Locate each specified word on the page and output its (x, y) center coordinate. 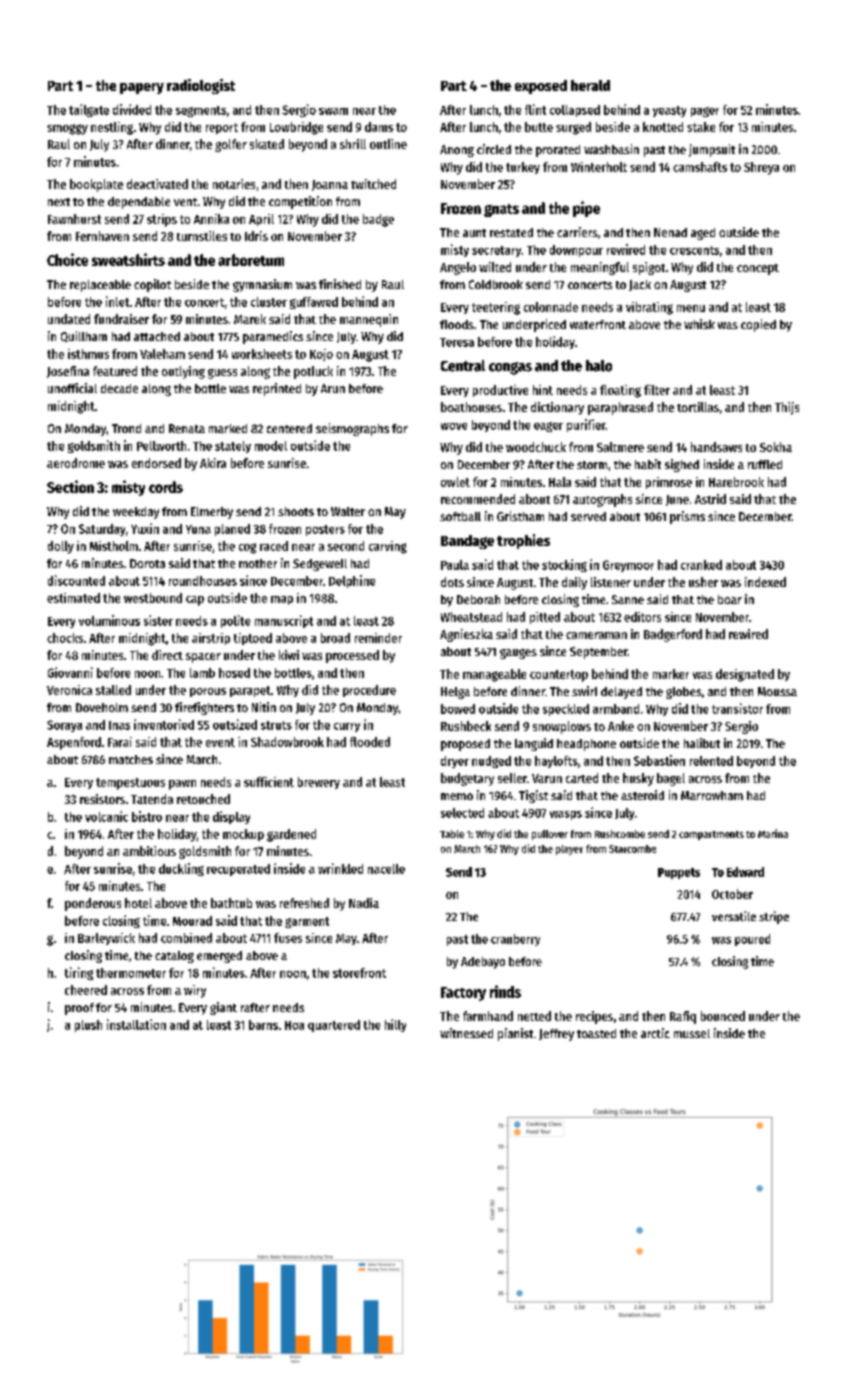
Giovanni (70, 672)
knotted (663, 127)
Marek (250, 319)
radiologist (201, 86)
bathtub (231, 903)
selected (462, 813)
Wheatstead (471, 617)
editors (642, 617)
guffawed (314, 303)
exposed (541, 87)
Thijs (787, 408)
